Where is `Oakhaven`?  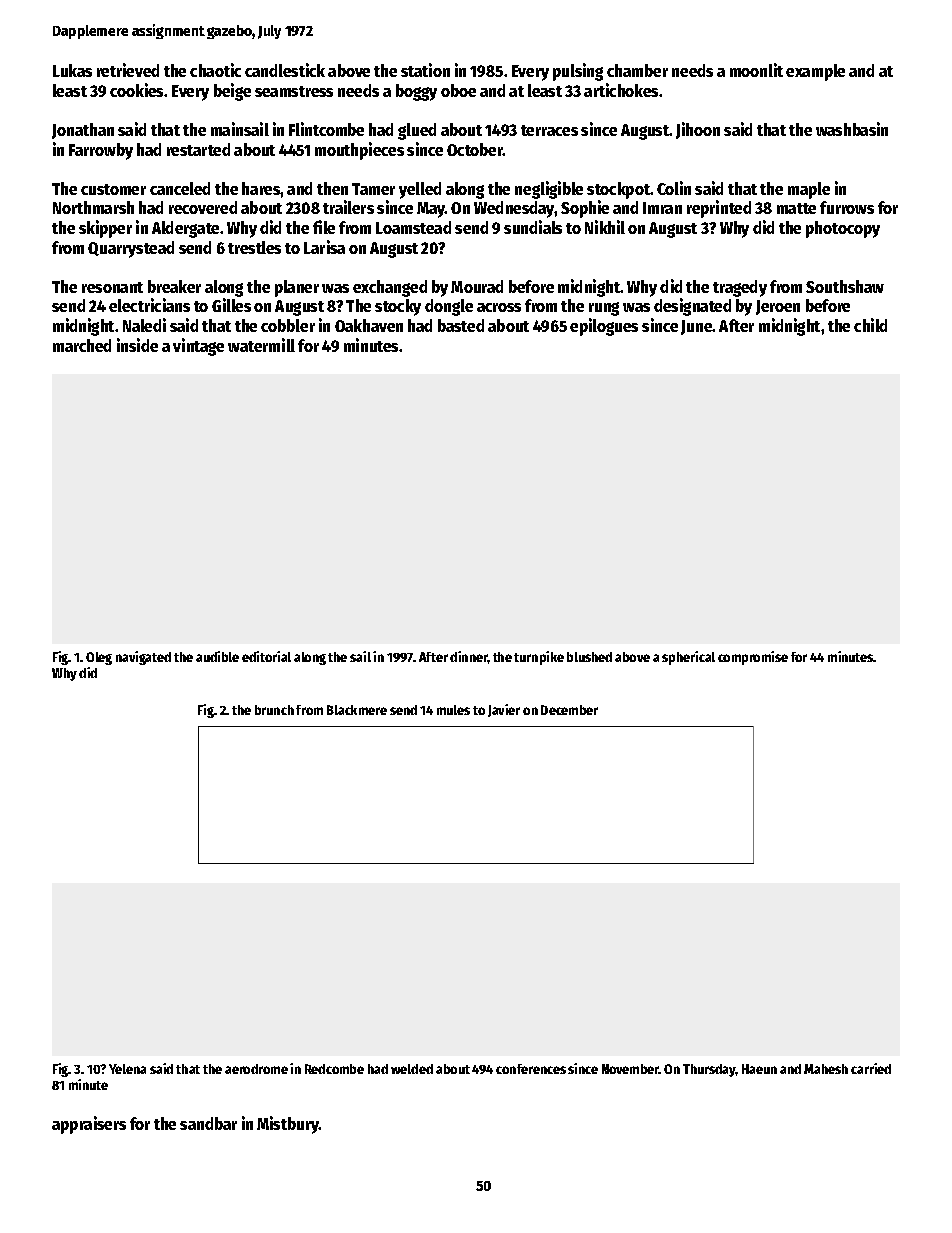 Oakhaven is located at coordinates (369, 325).
